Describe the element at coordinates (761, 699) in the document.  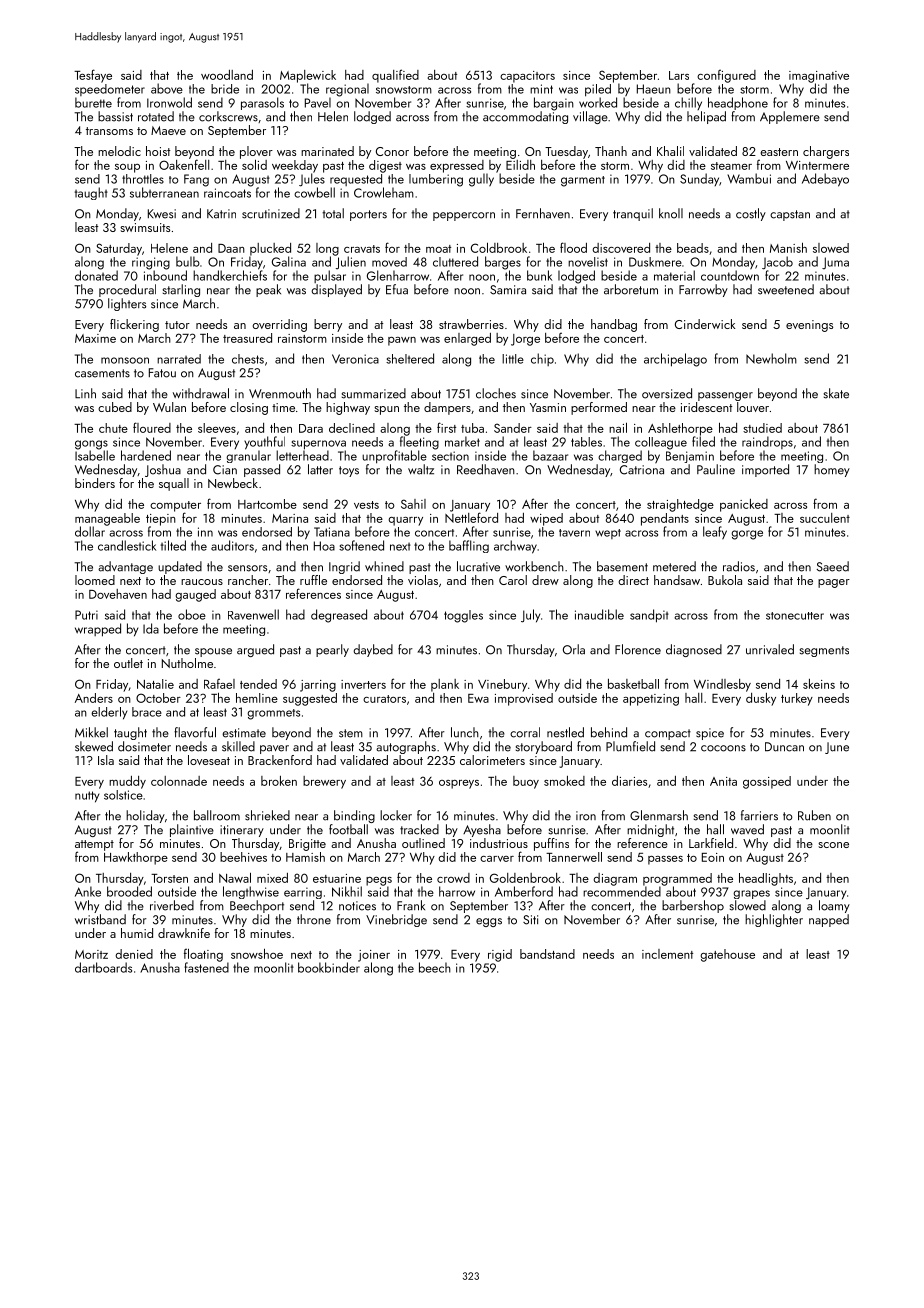
I see `dusky` at that location.
